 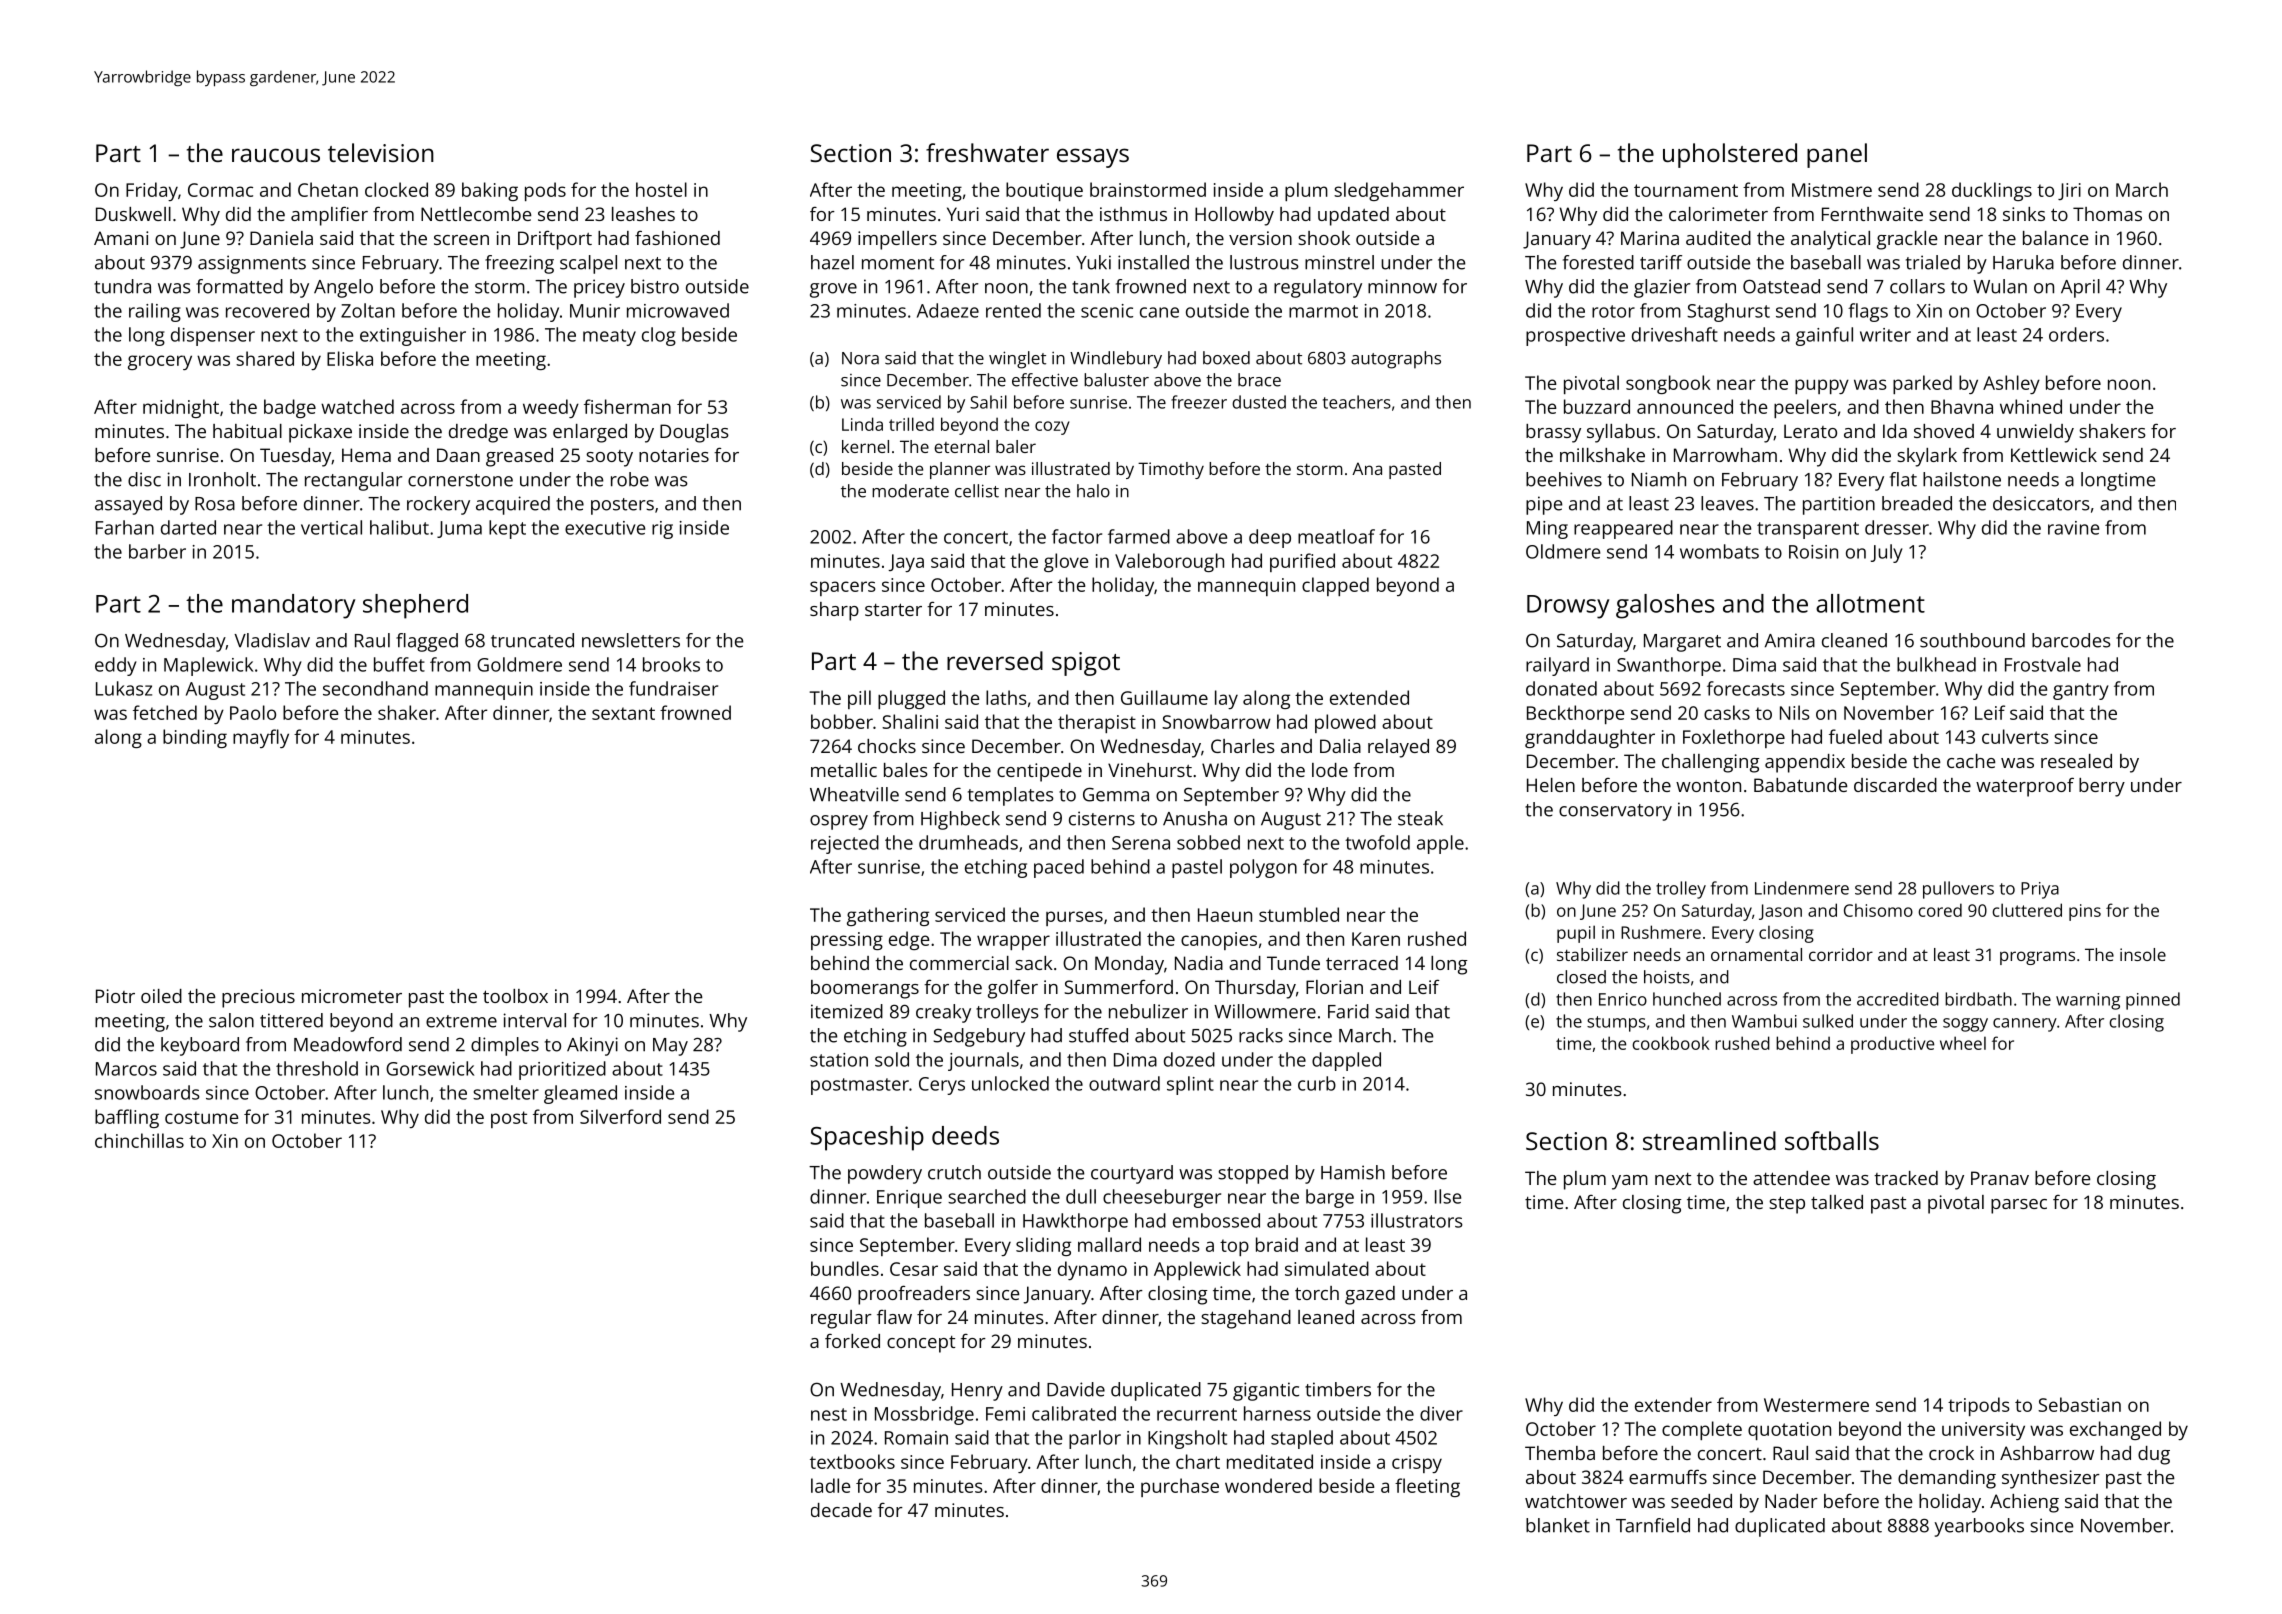 What do you see at coordinates (126, 1069) in the screenshot?
I see `Marcos` at bounding box center [126, 1069].
